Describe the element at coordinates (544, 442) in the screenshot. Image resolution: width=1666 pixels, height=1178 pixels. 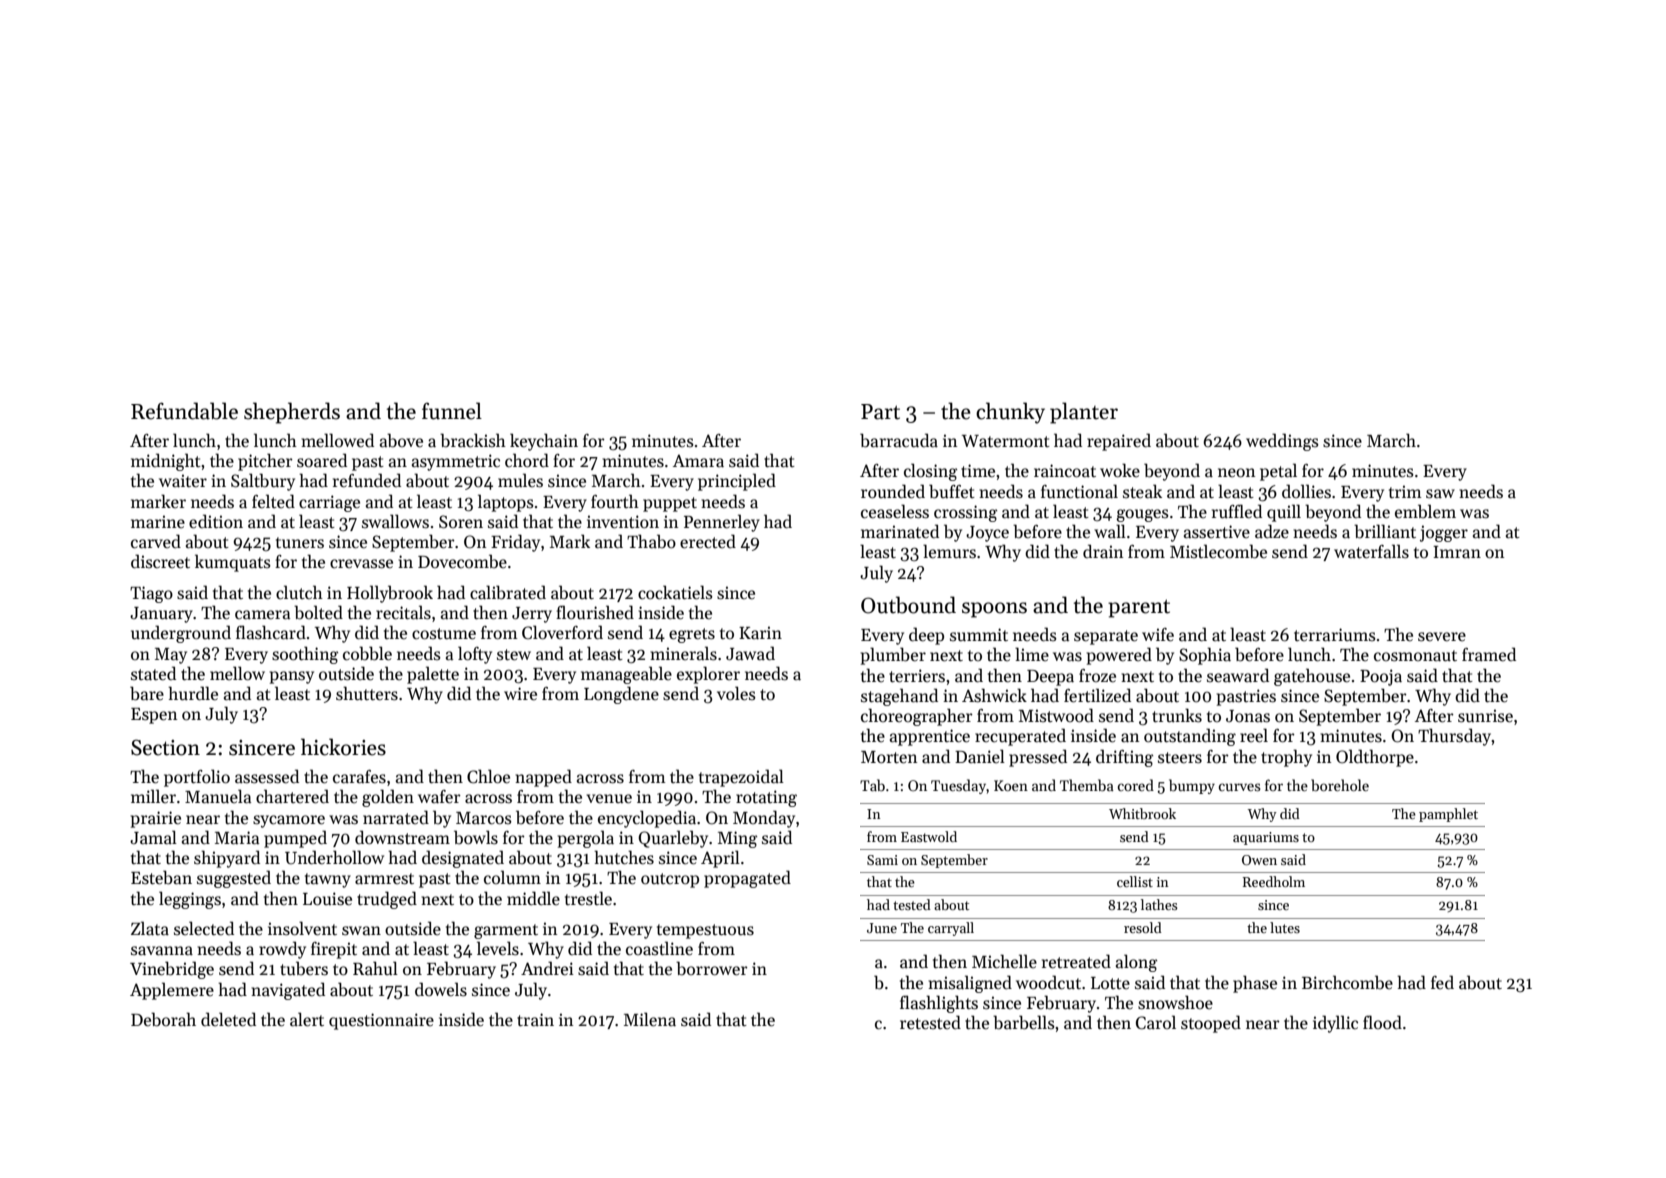
I see `keychain` at that location.
